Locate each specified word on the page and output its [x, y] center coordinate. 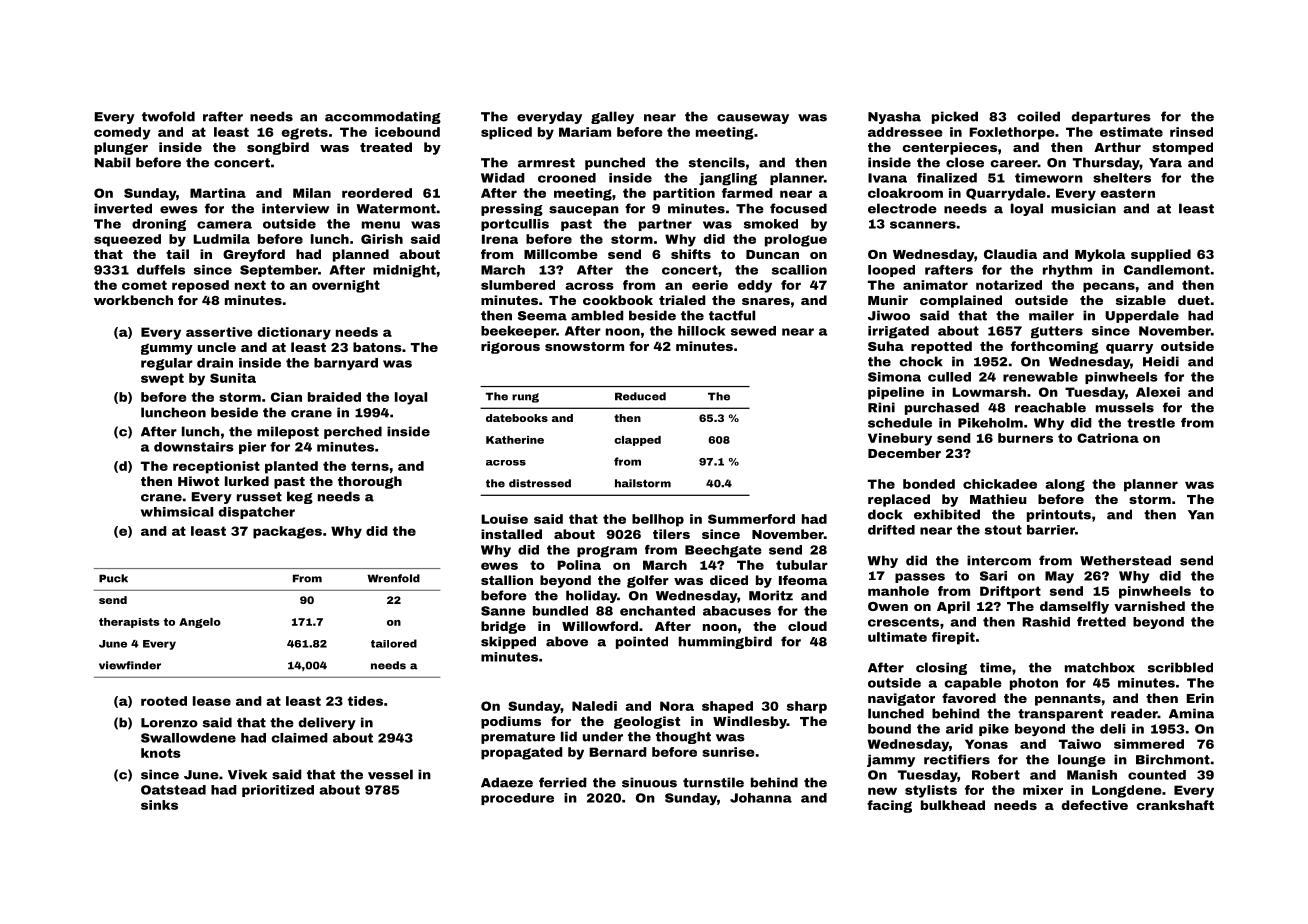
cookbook [618, 300]
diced [729, 580]
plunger [121, 148]
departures [1111, 117]
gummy [167, 349]
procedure [517, 799]
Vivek [247, 774]
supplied [1161, 255]
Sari [993, 576]
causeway [753, 119]
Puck [113, 578]
